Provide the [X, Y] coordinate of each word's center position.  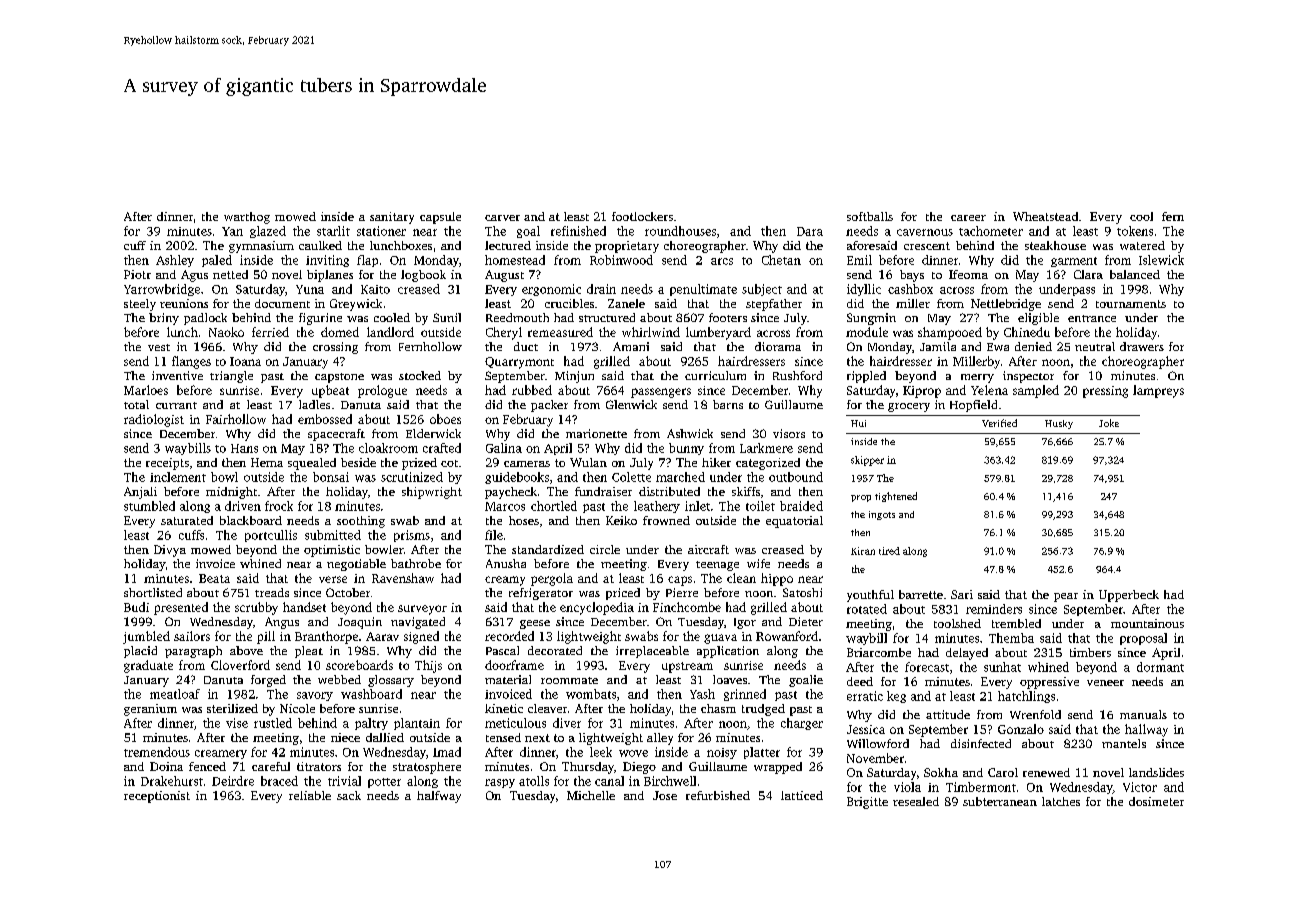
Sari [962, 594]
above [246, 650]
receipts [167, 464]
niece [345, 737]
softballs [870, 216]
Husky [1059, 424]
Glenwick [631, 404]
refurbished [718, 795]
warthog [247, 218]
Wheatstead [1045, 216]
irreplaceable [652, 652]
